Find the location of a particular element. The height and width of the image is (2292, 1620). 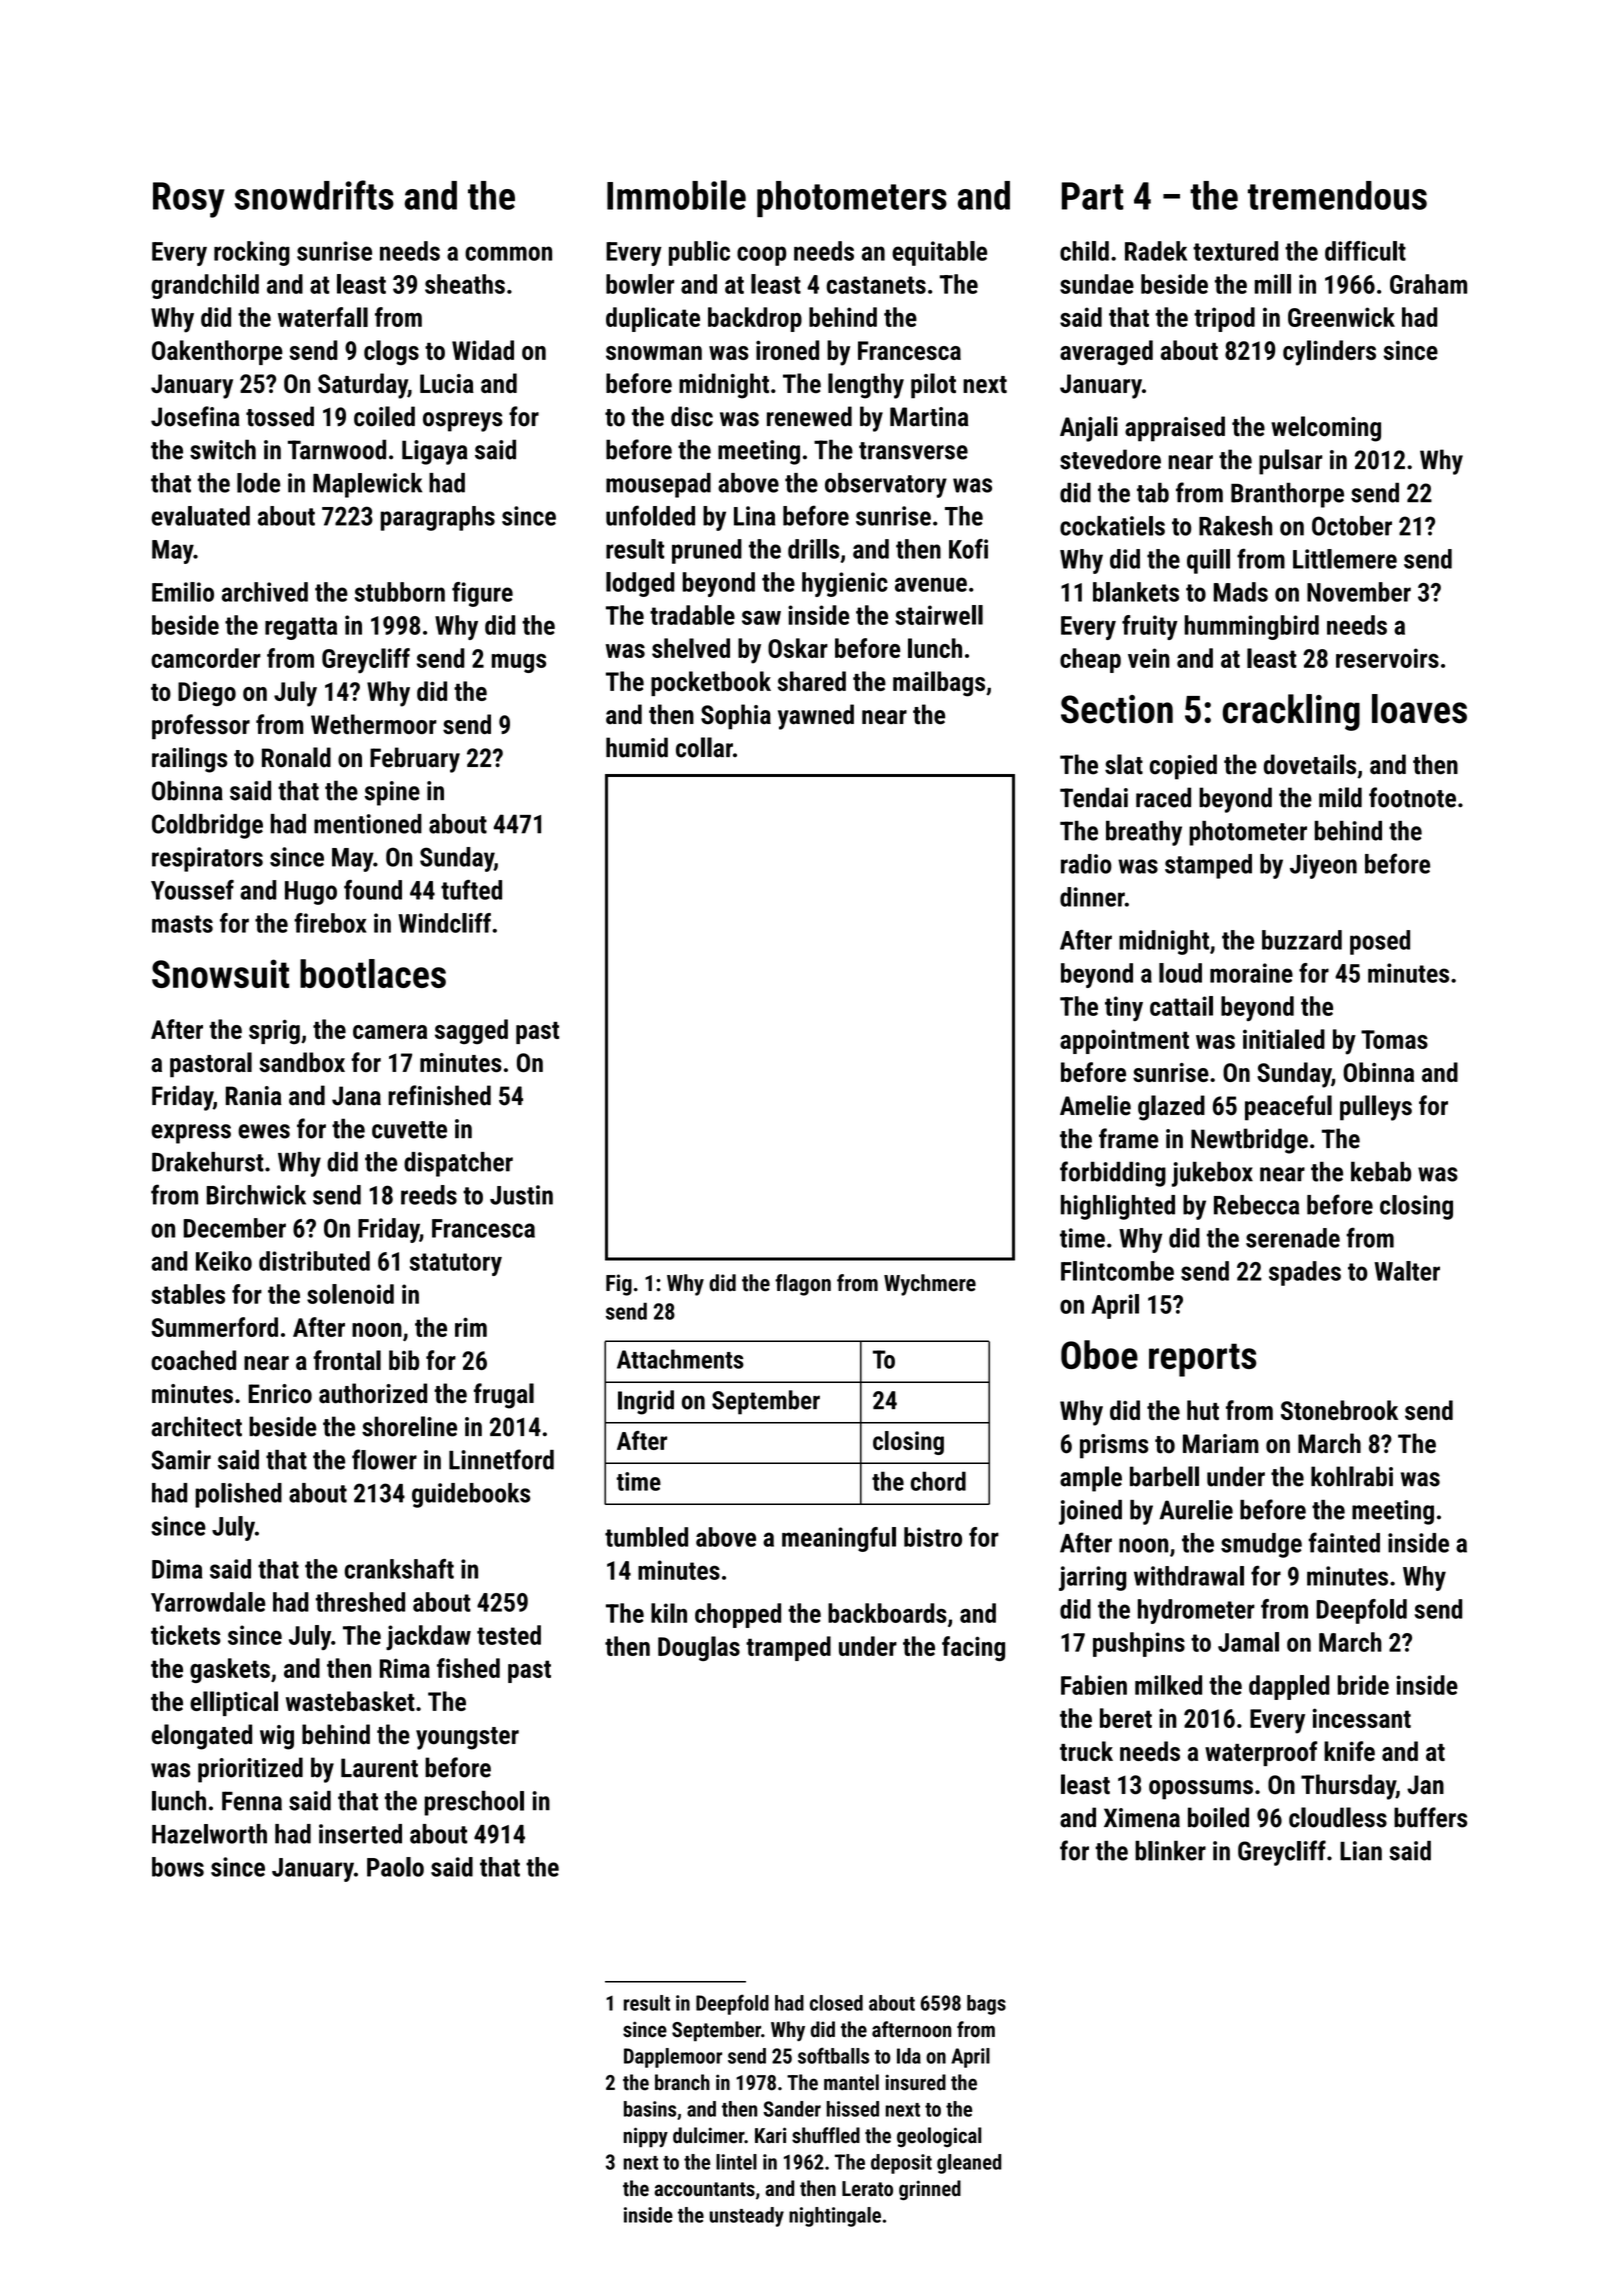

collar is located at coordinates (704, 747).
